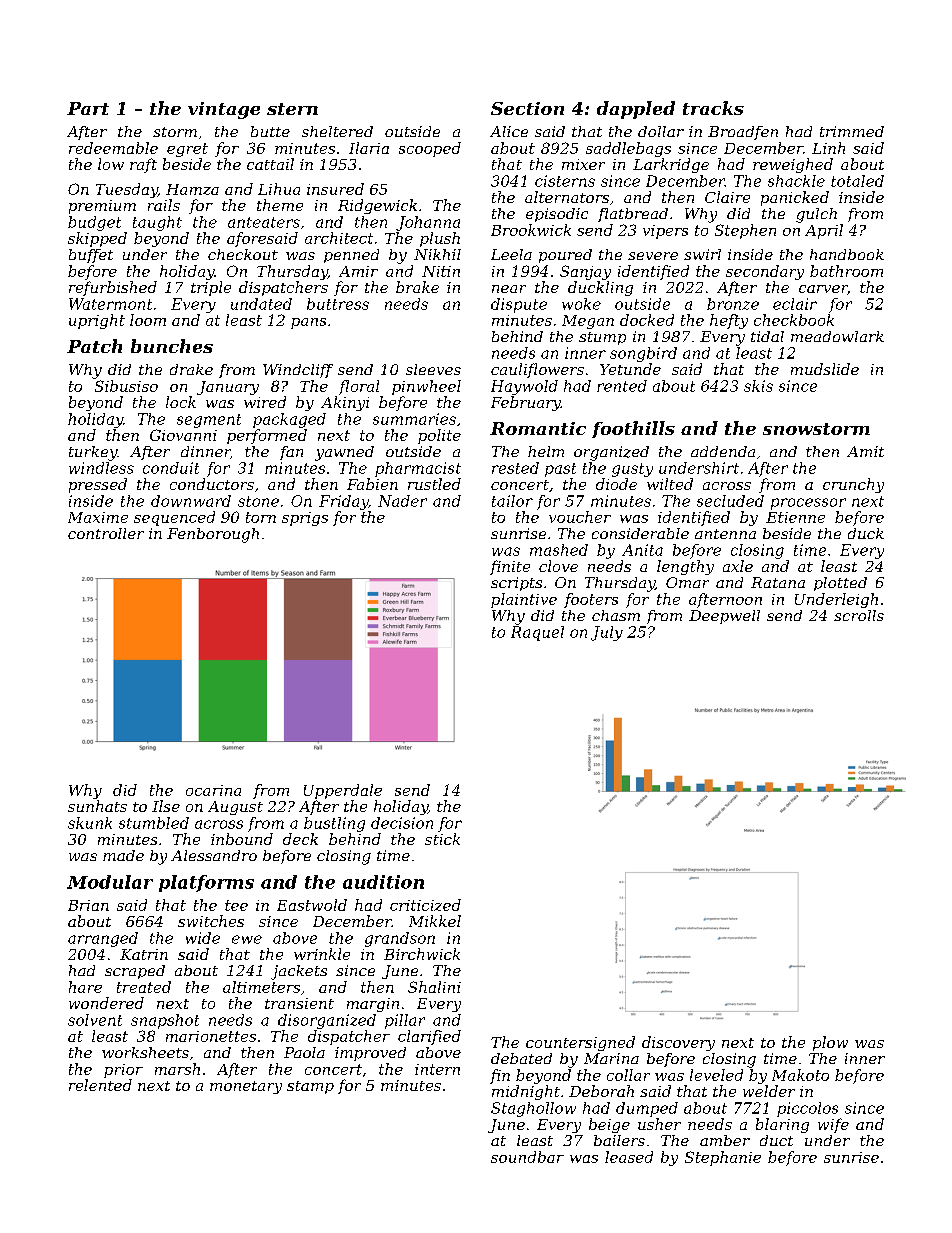 The width and height of the page is (952, 1233). Describe the element at coordinates (795, 517) in the page. I see `Etienne` at that location.
